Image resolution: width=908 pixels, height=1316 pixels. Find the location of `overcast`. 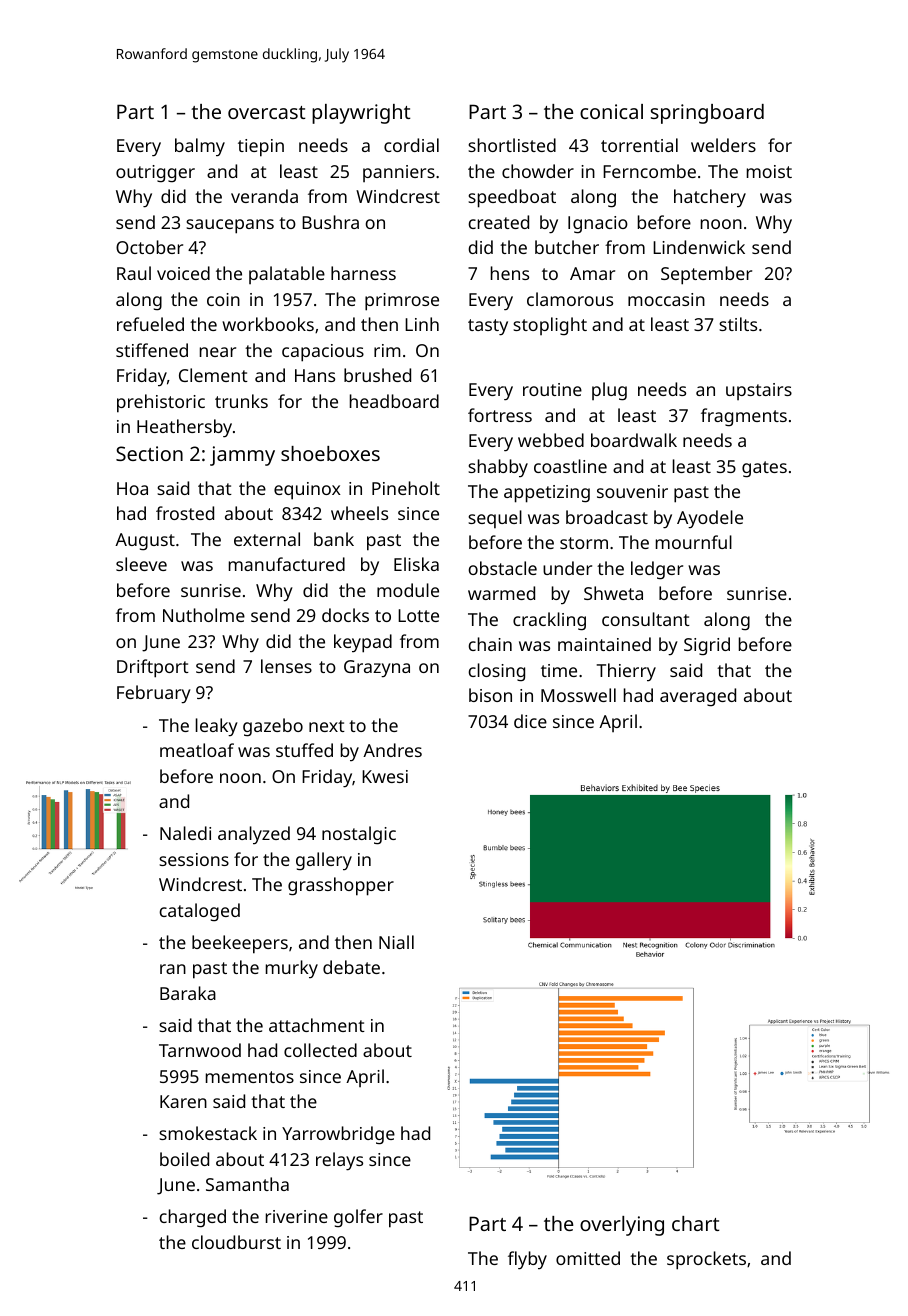

overcast is located at coordinates (266, 112).
